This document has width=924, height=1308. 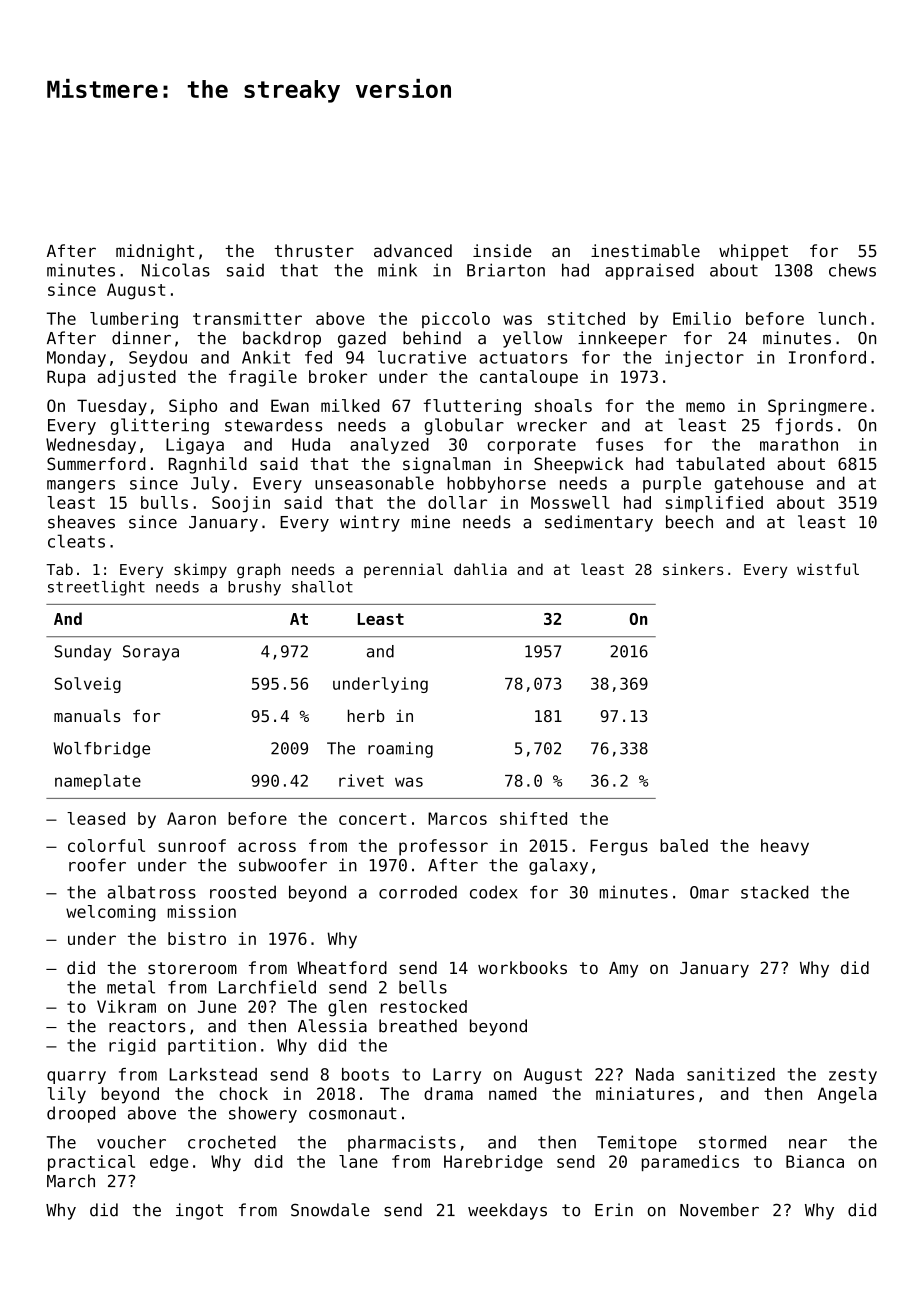 I want to click on rivet, so click(x=361, y=780).
